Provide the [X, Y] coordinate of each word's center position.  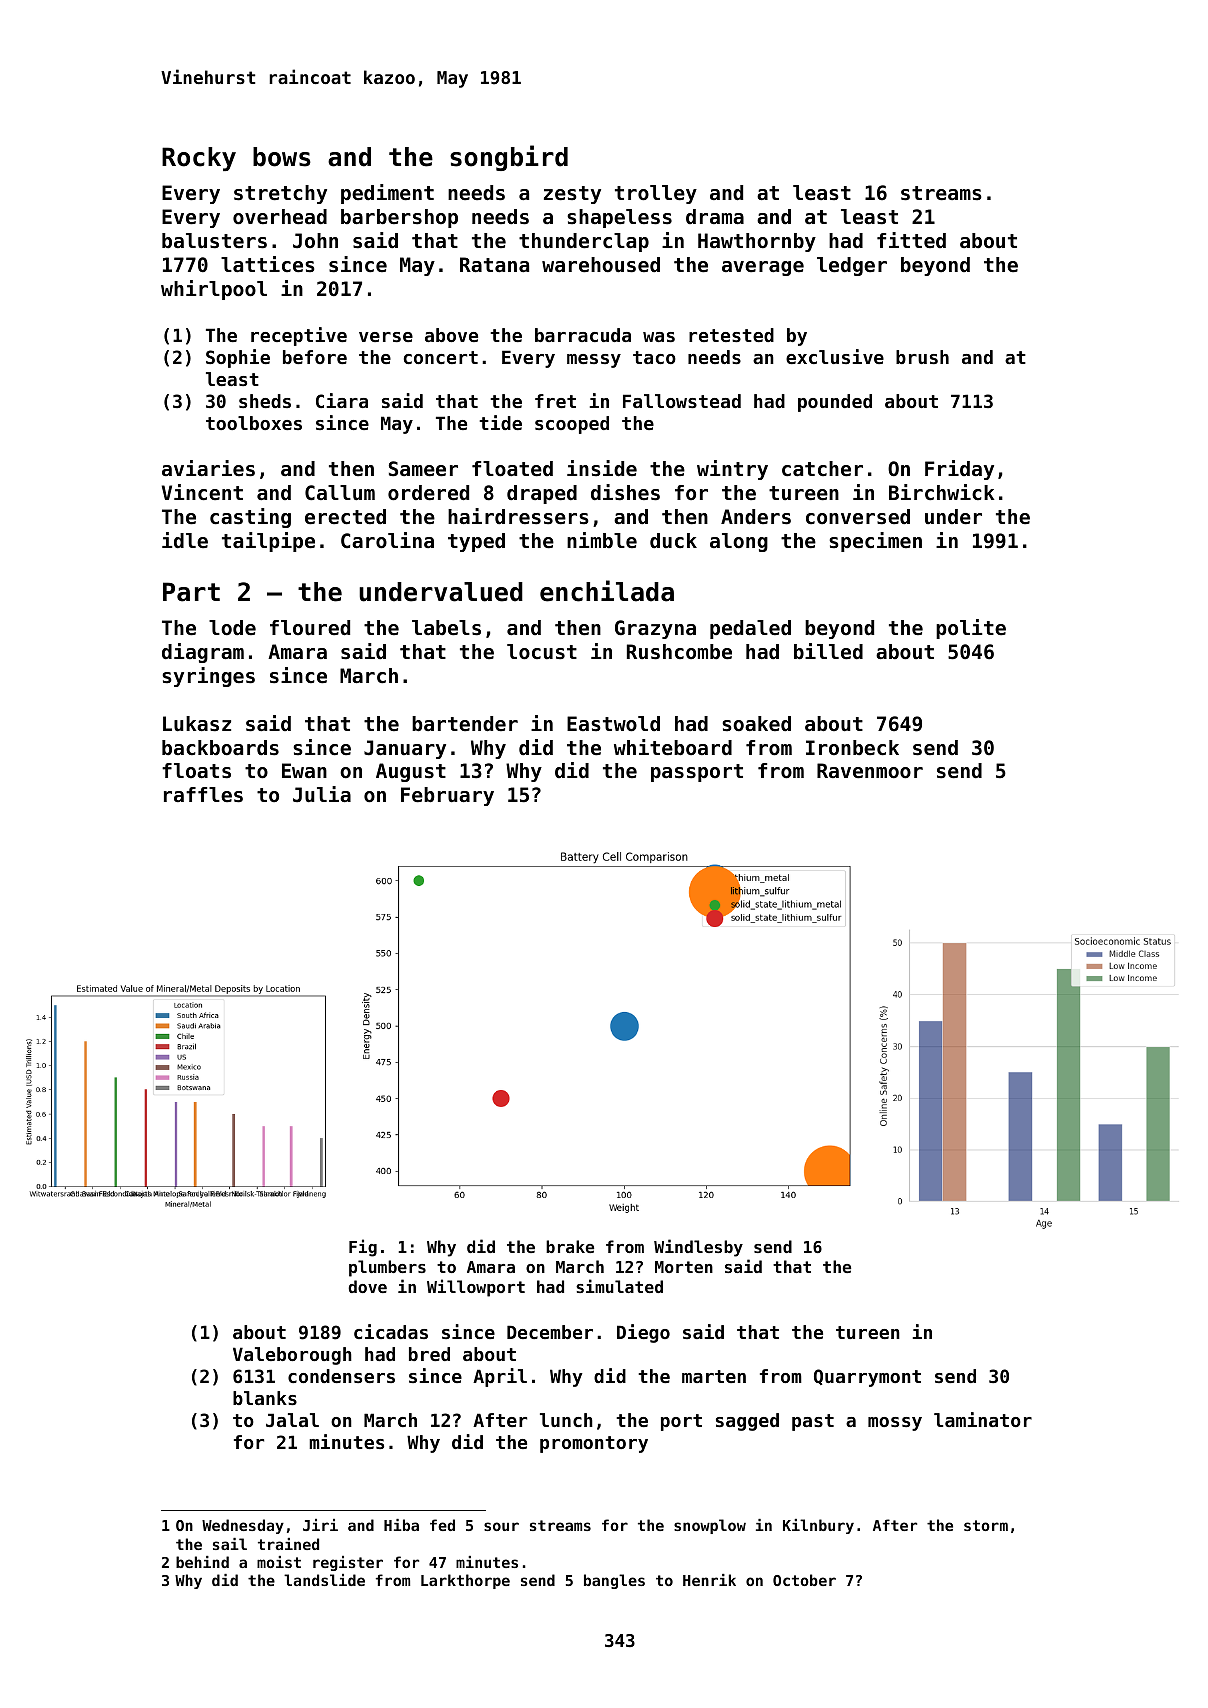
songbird [509, 158]
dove [367, 1286]
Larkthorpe [465, 1581]
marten [714, 1376]
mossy [895, 1424]
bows [282, 157]
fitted [911, 240]
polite [971, 629]
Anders [756, 517]
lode [232, 628]
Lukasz [197, 724]
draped [542, 494]
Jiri [320, 1525]
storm [986, 1525]
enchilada [607, 591]
